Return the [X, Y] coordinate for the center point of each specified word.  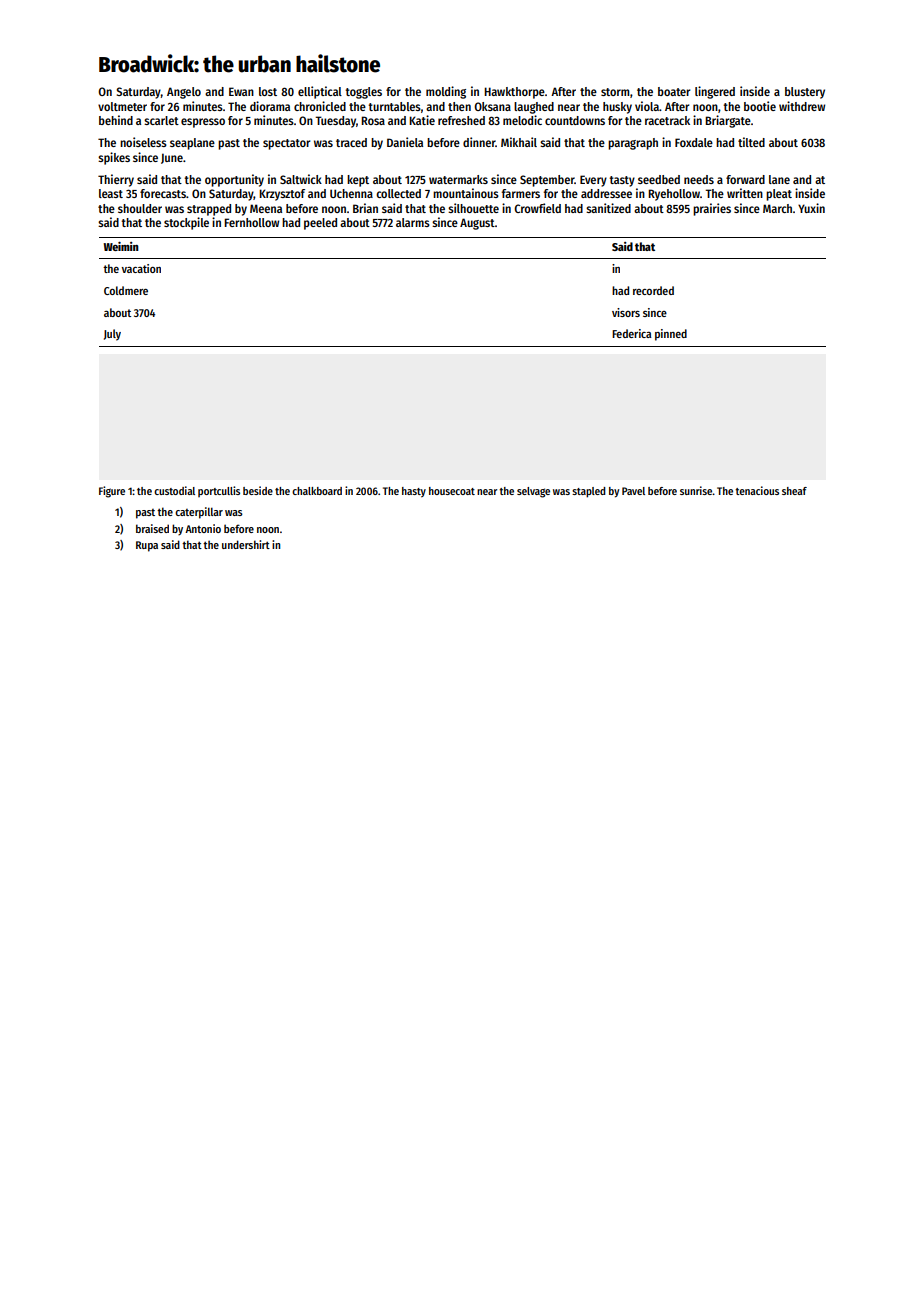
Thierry [116, 180]
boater [674, 91]
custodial [174, 490]
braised [152, 528]
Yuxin [811, 208]
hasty [414, 492]
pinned [671, 335]
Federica [631, 333]
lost [268, 91]
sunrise [696, 490]
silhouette [473, 208]
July [112, 335]
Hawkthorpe [514, 93]
